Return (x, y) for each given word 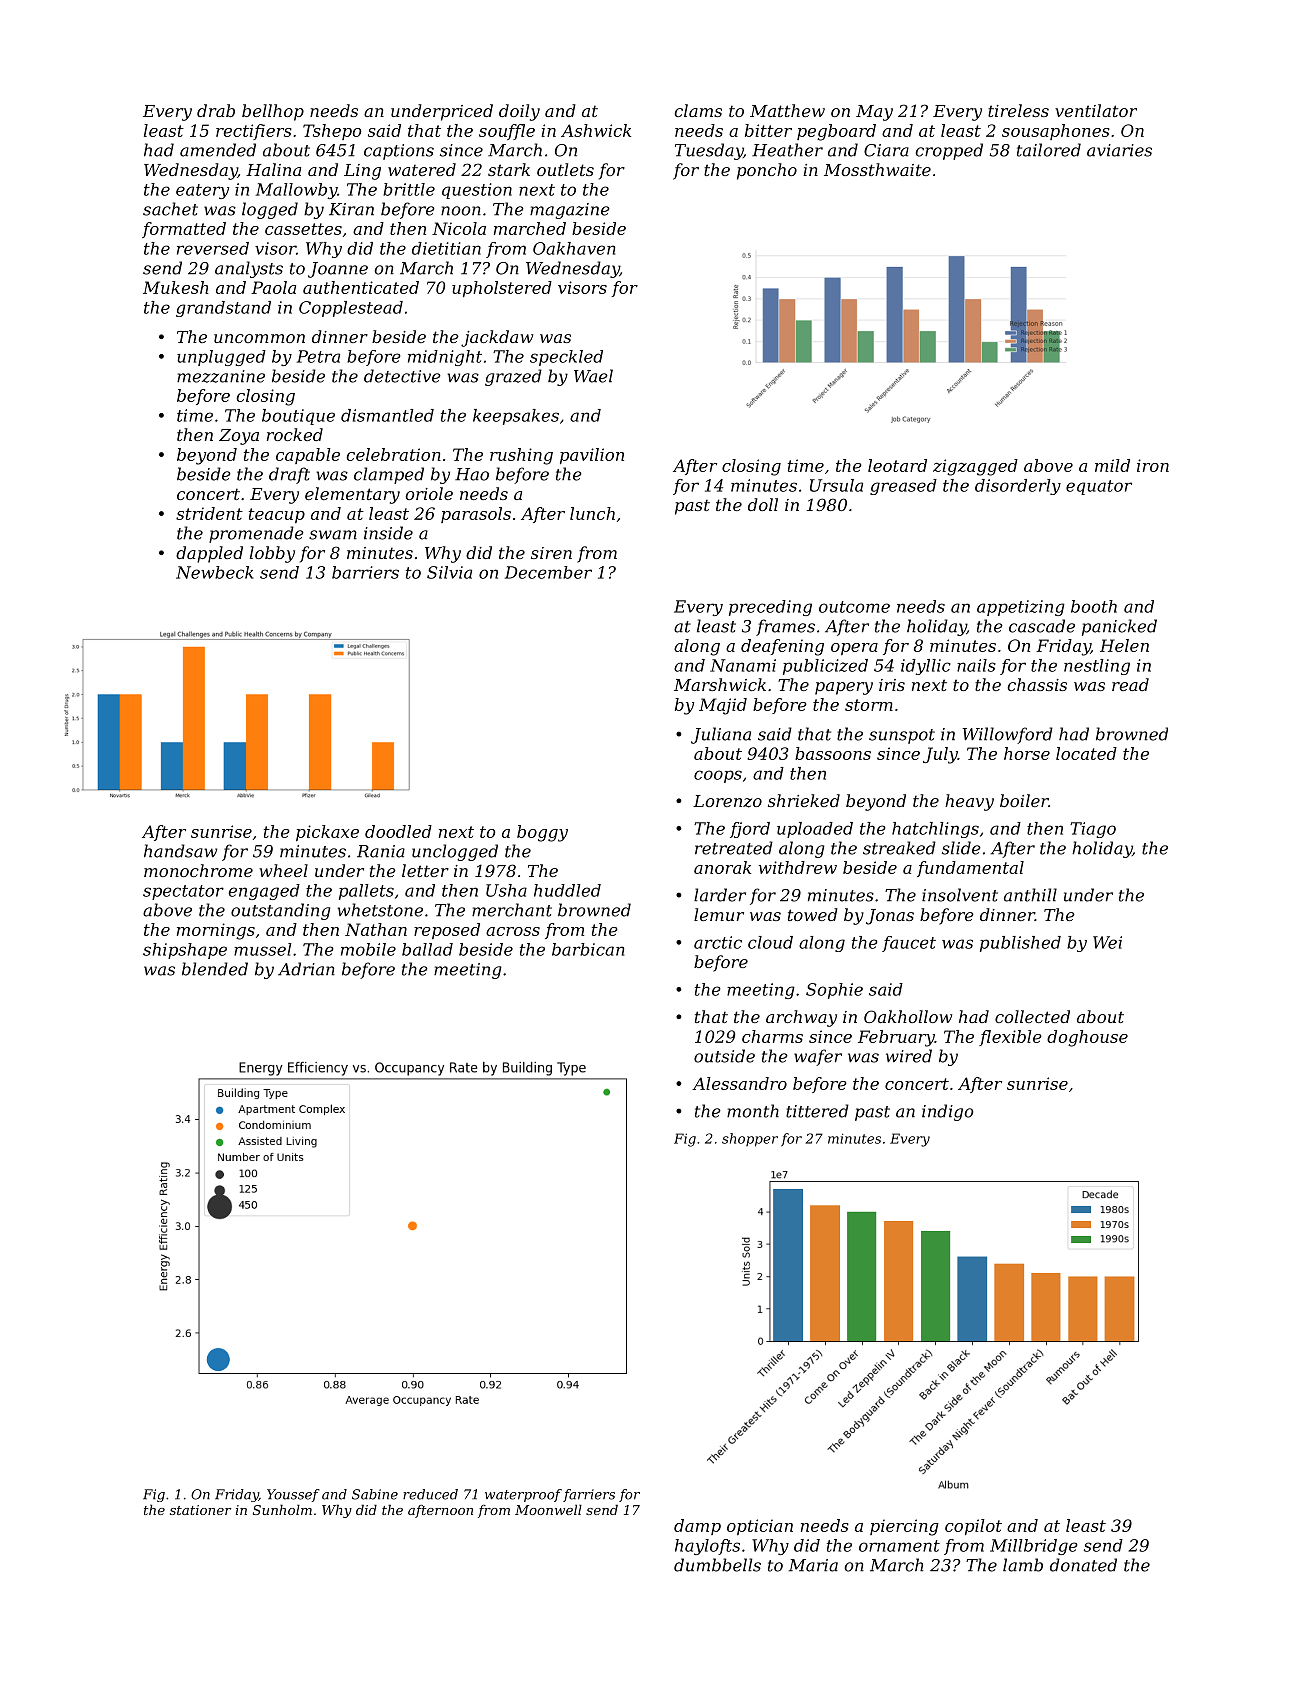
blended (215, 969)
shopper (750, 1140)
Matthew (787, 110)
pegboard (836, 132)
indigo (948, 1112)
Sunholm (282, 1509)
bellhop (273, 112)
